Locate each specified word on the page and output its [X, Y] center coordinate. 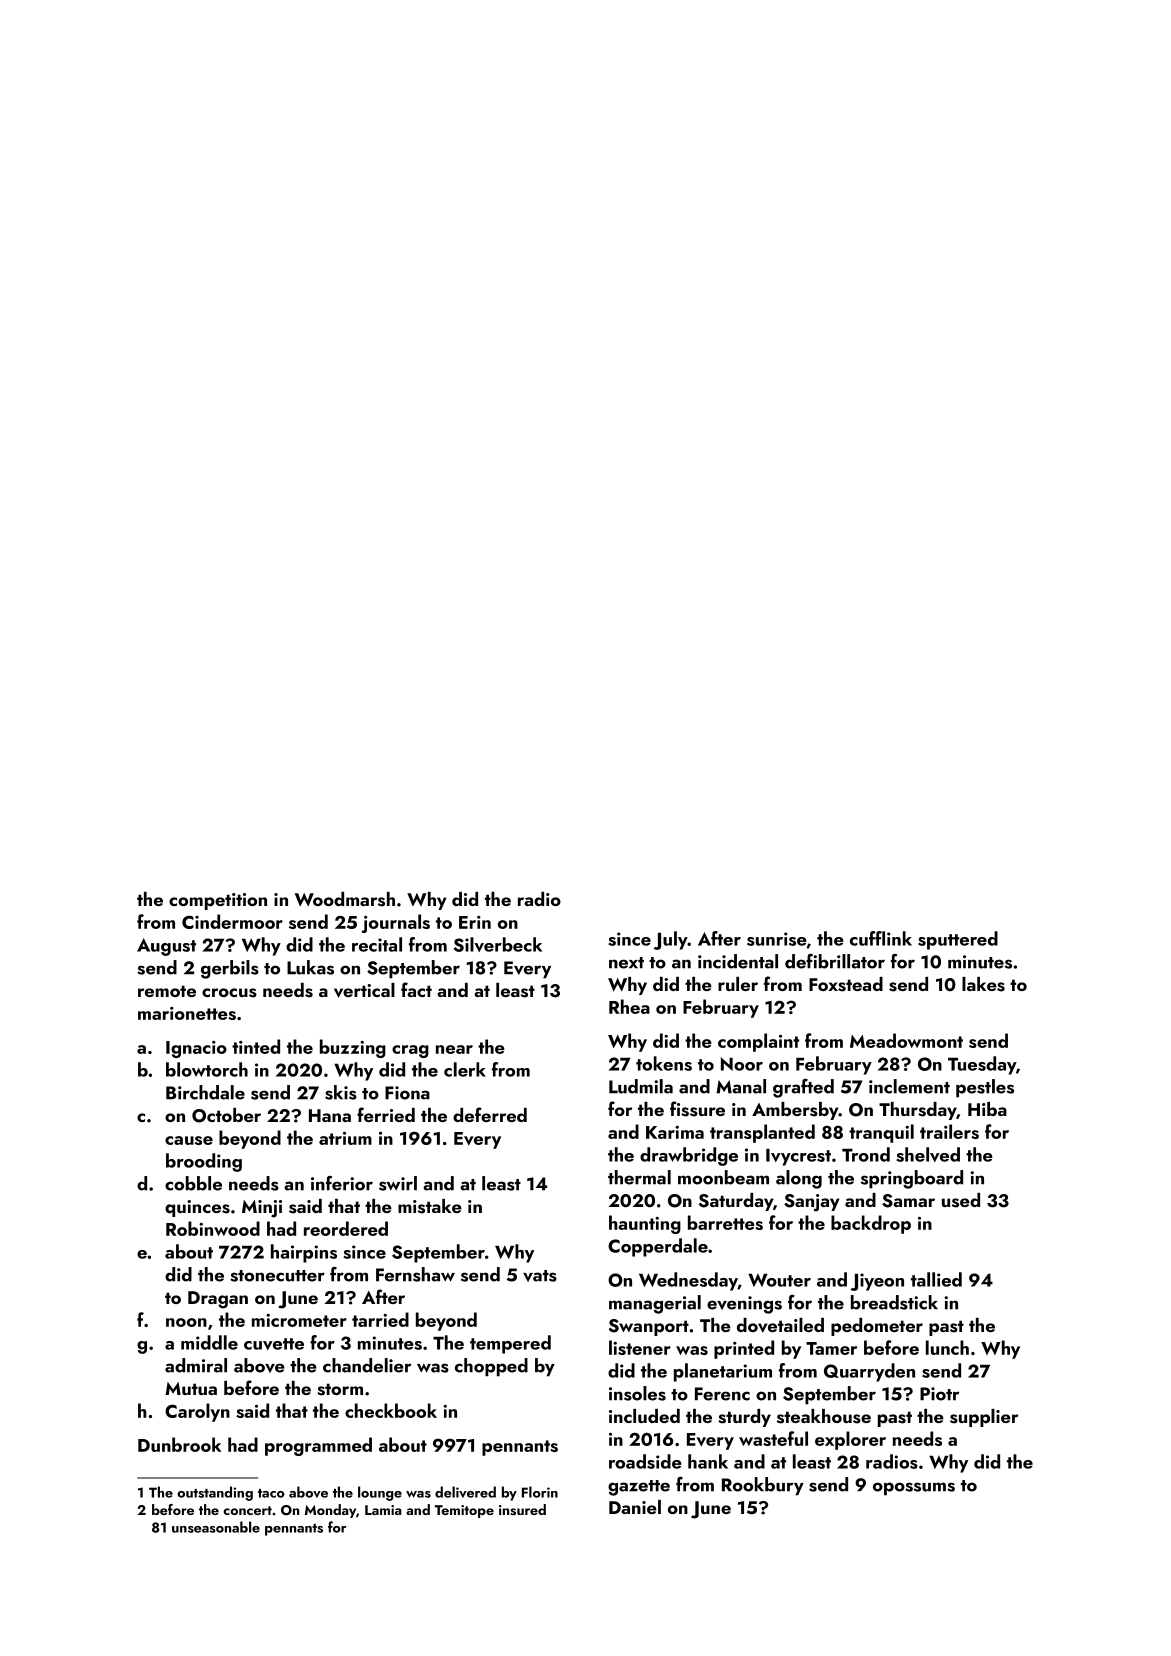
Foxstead [846, 984]
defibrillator [835, 961]
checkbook [391, 1410]
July [671, 940]
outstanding [215, 1493]
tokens [664, 1063]
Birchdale [205, 1092]
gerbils [230, 969]
